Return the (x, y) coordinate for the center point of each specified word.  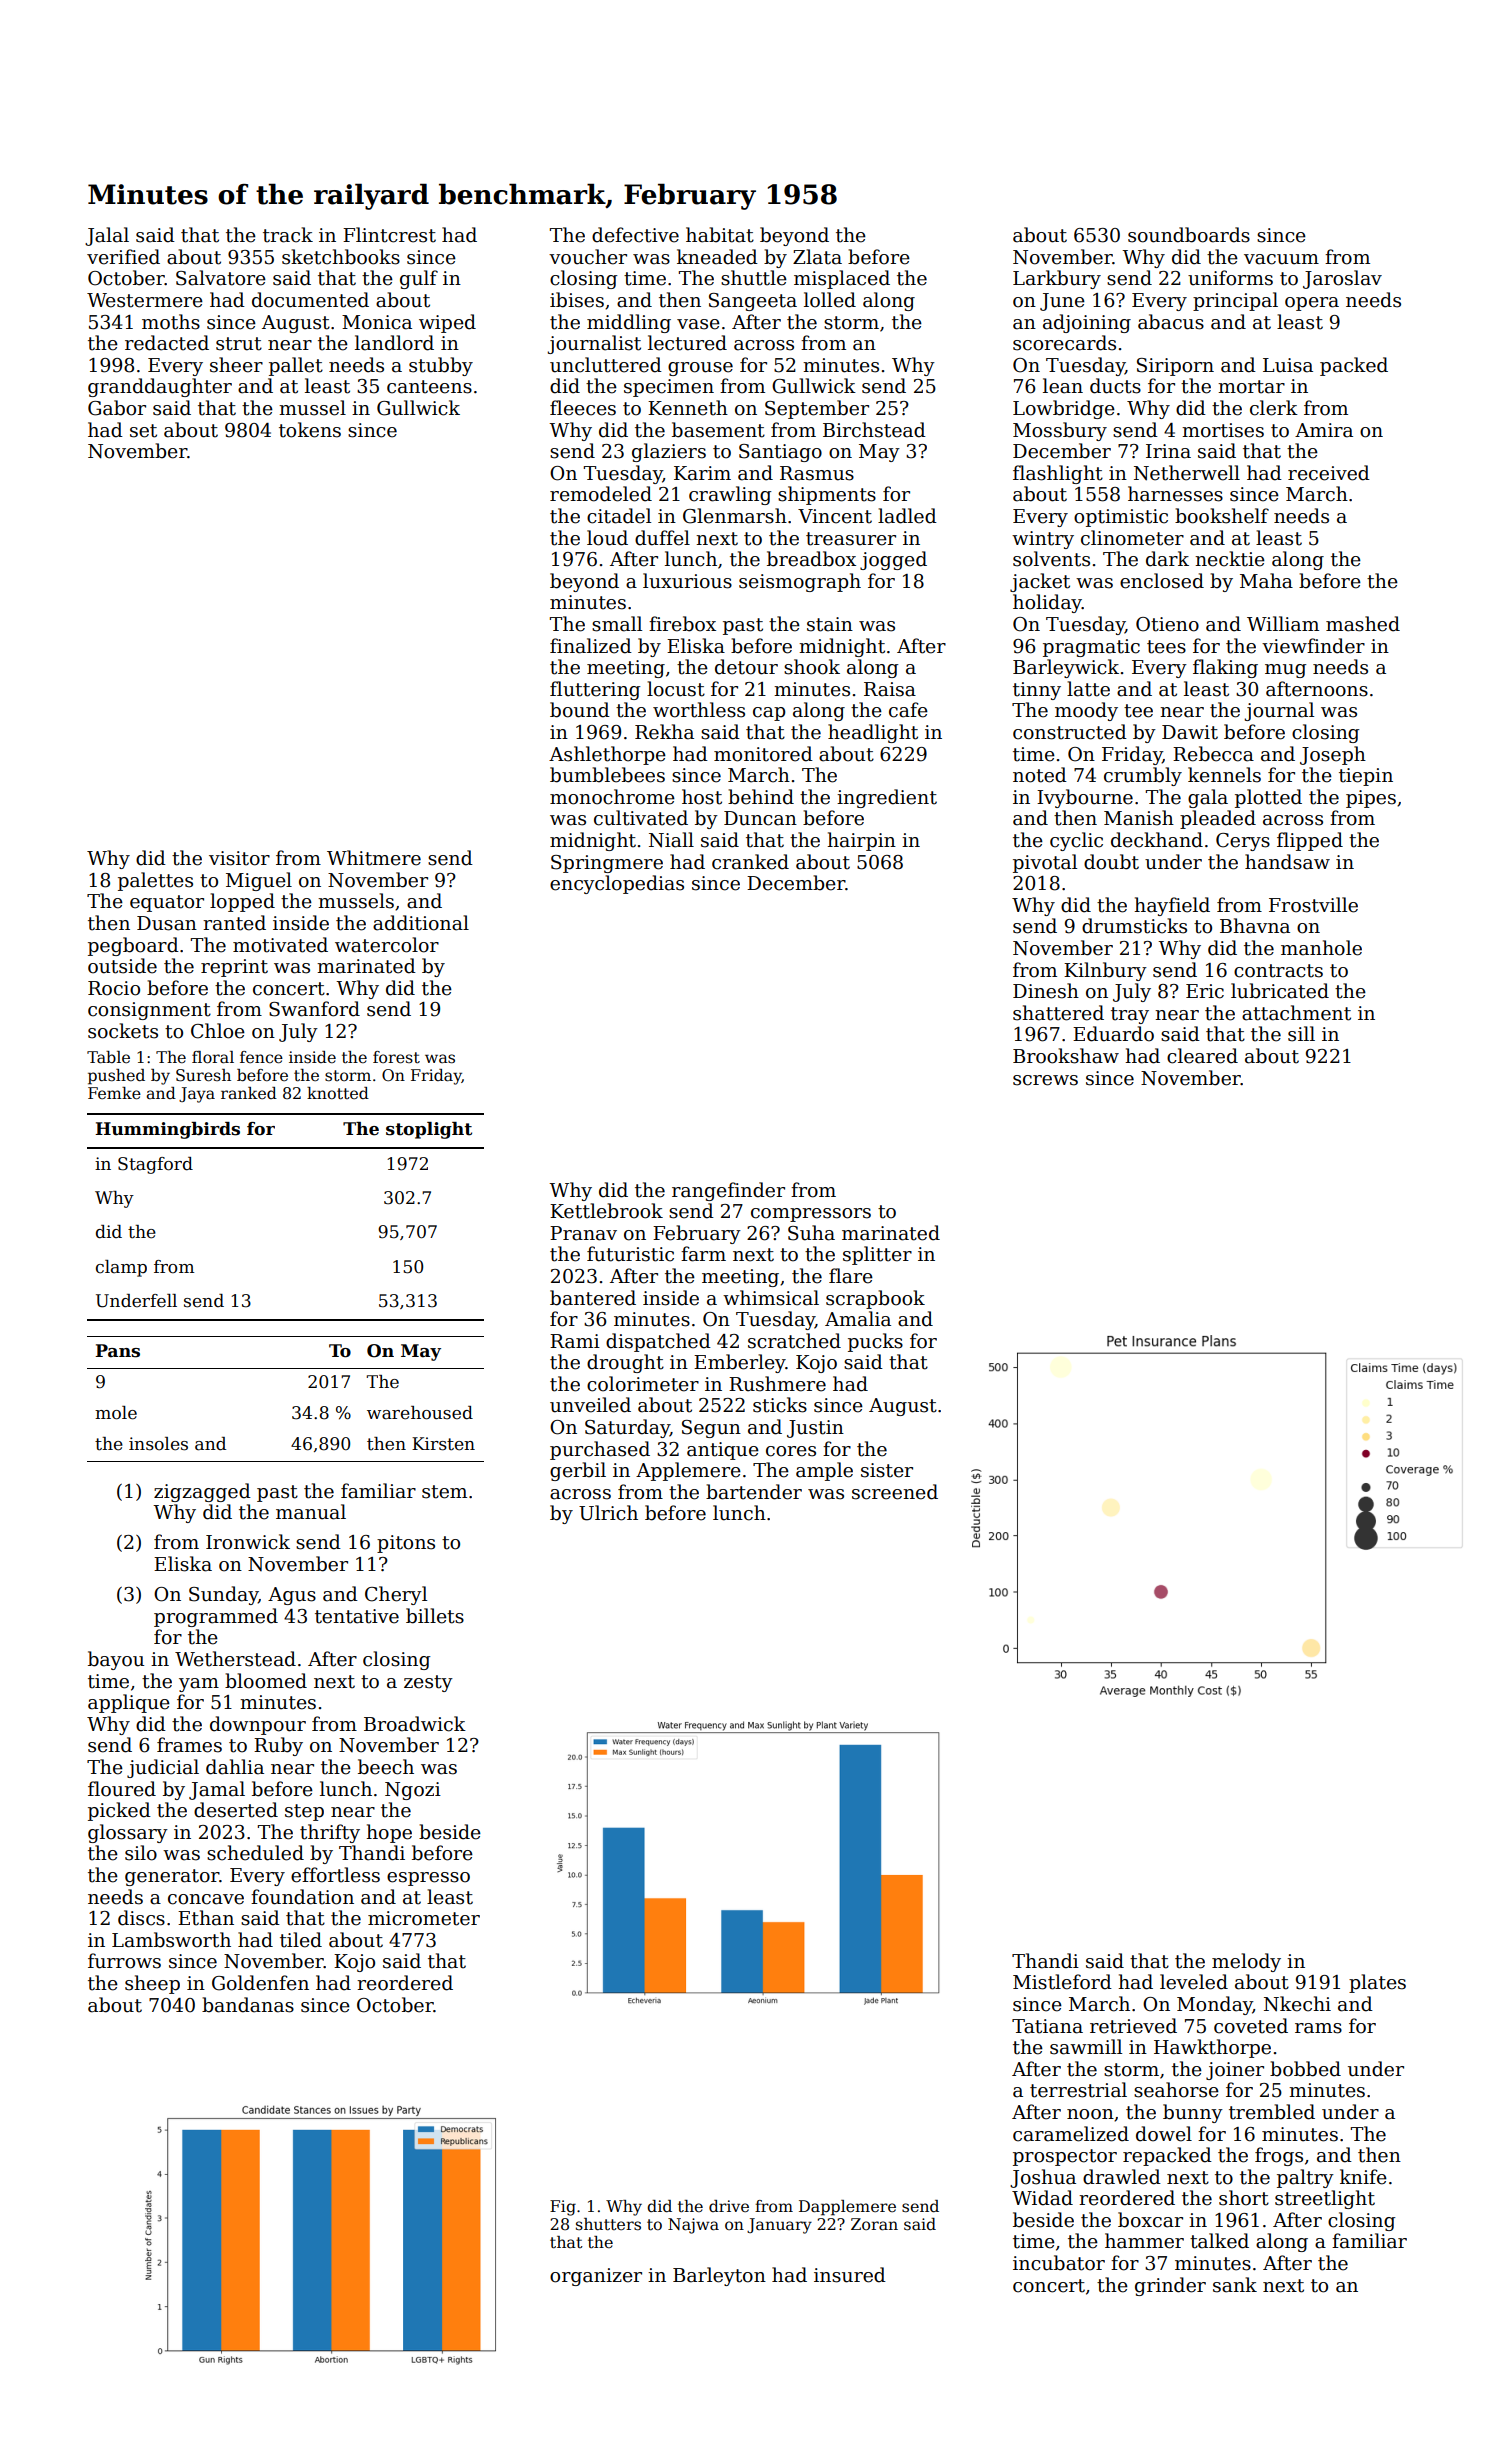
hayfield (1172, 906)
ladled (907, 516)
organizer (596, 2277)
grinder (1170, 2286)
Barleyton (719, 2276)
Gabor (117, 408)
